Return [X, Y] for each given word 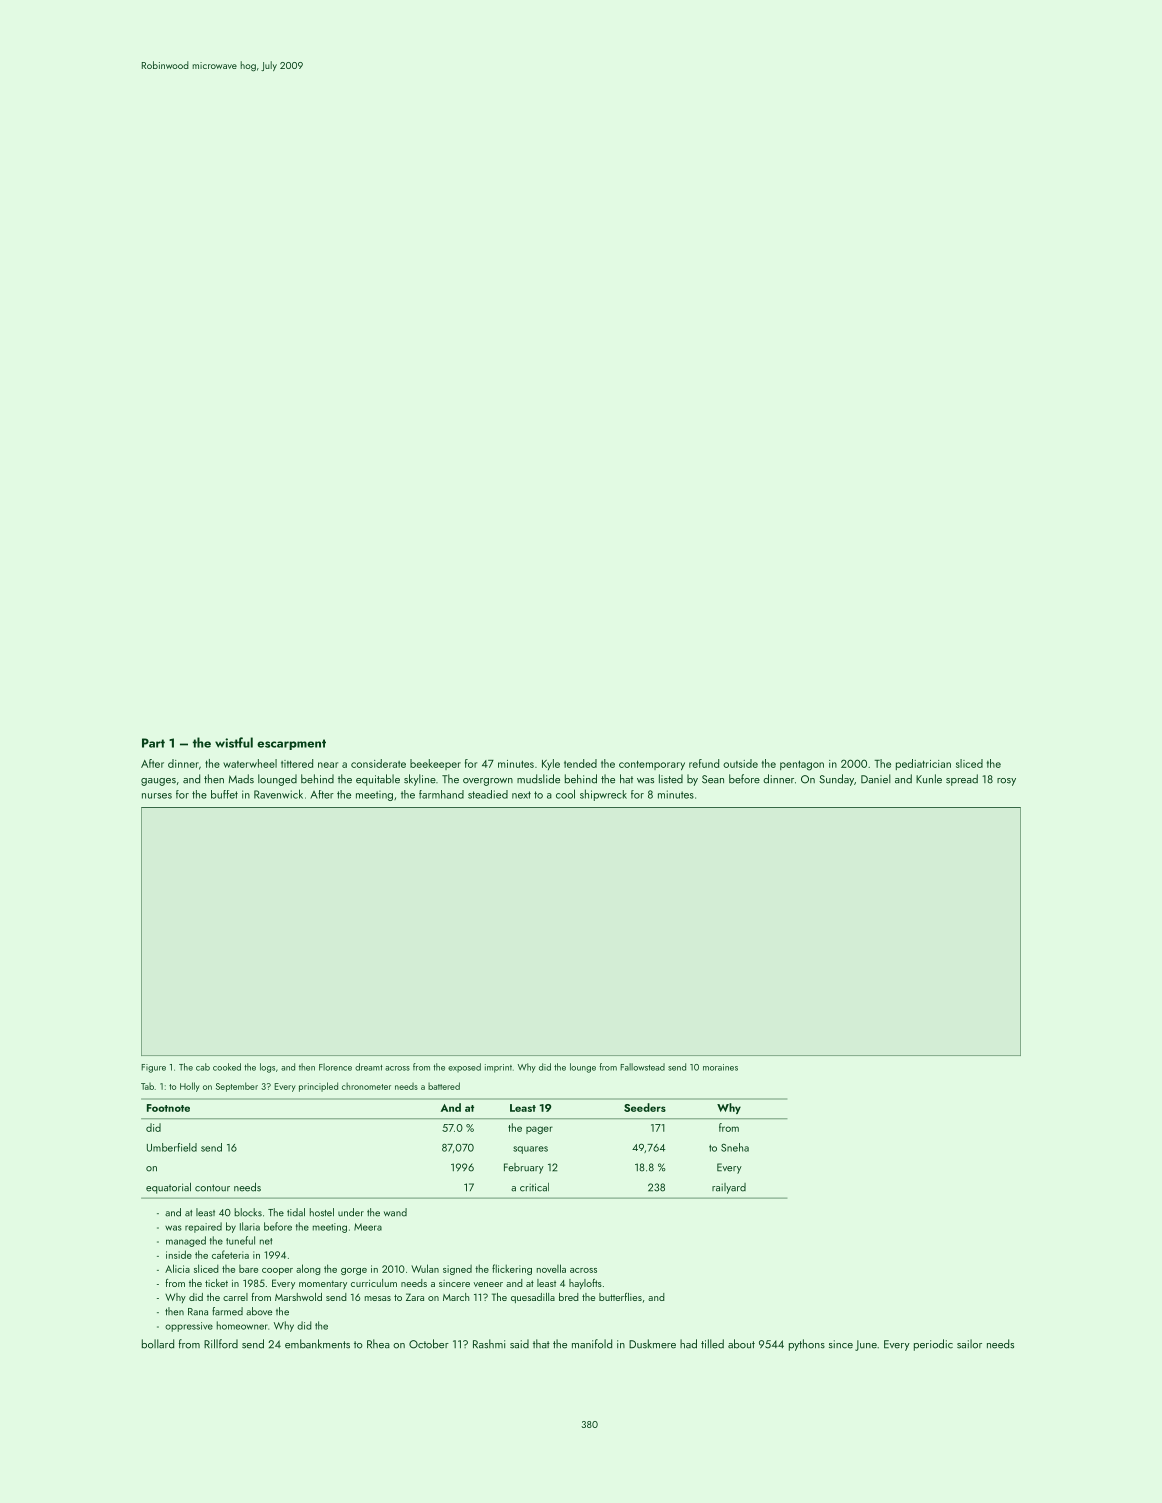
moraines [720, 1067]
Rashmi [489, 1344]
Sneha [735, 1147]
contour [212, 1188]
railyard [729, 1188]
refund [704, 763]
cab [203, 1067]
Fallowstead [642, 1067]
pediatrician [923, 764]
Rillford [221, 1344]
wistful [234, 742]
